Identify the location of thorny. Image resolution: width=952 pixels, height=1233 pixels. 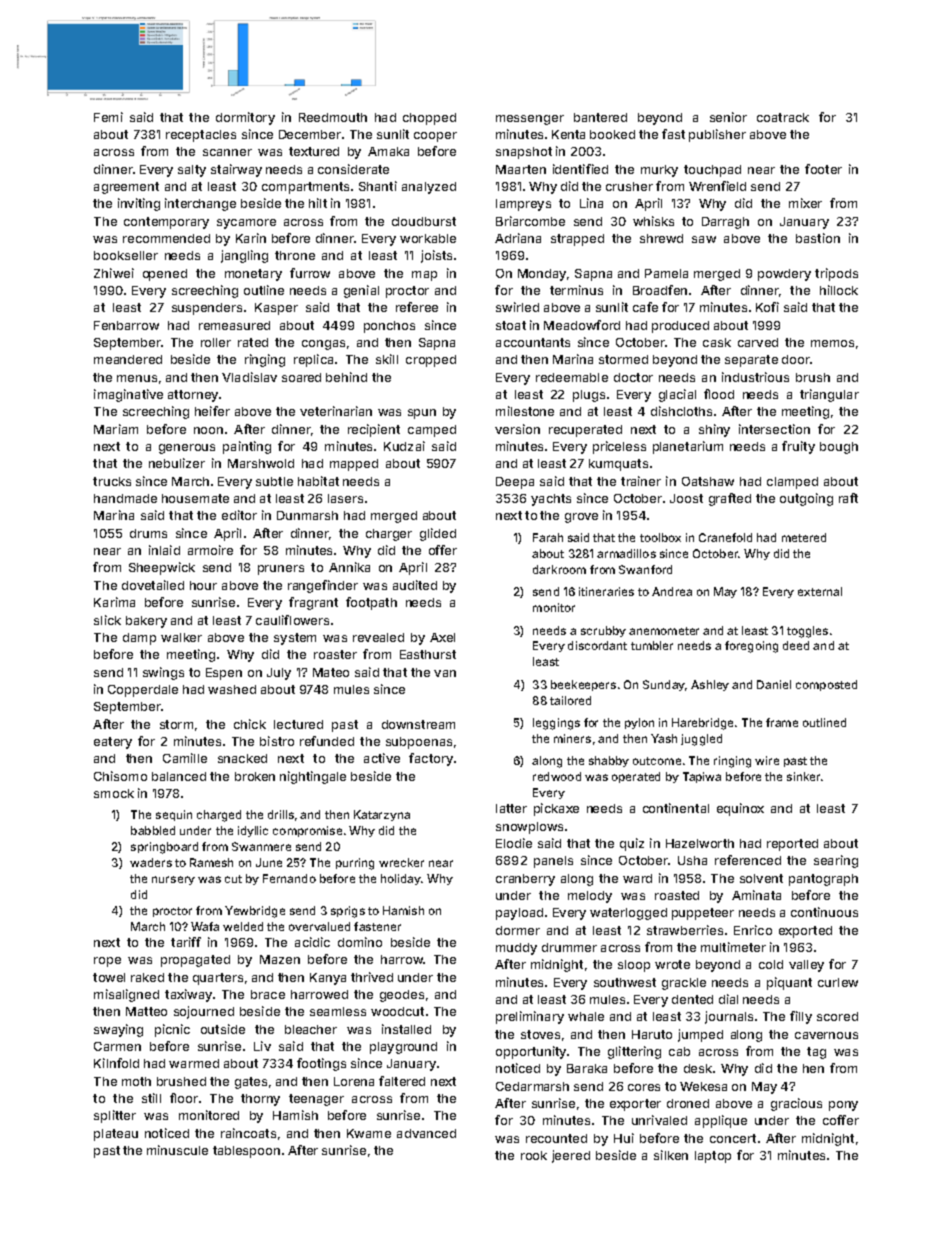
(260, 1100).
